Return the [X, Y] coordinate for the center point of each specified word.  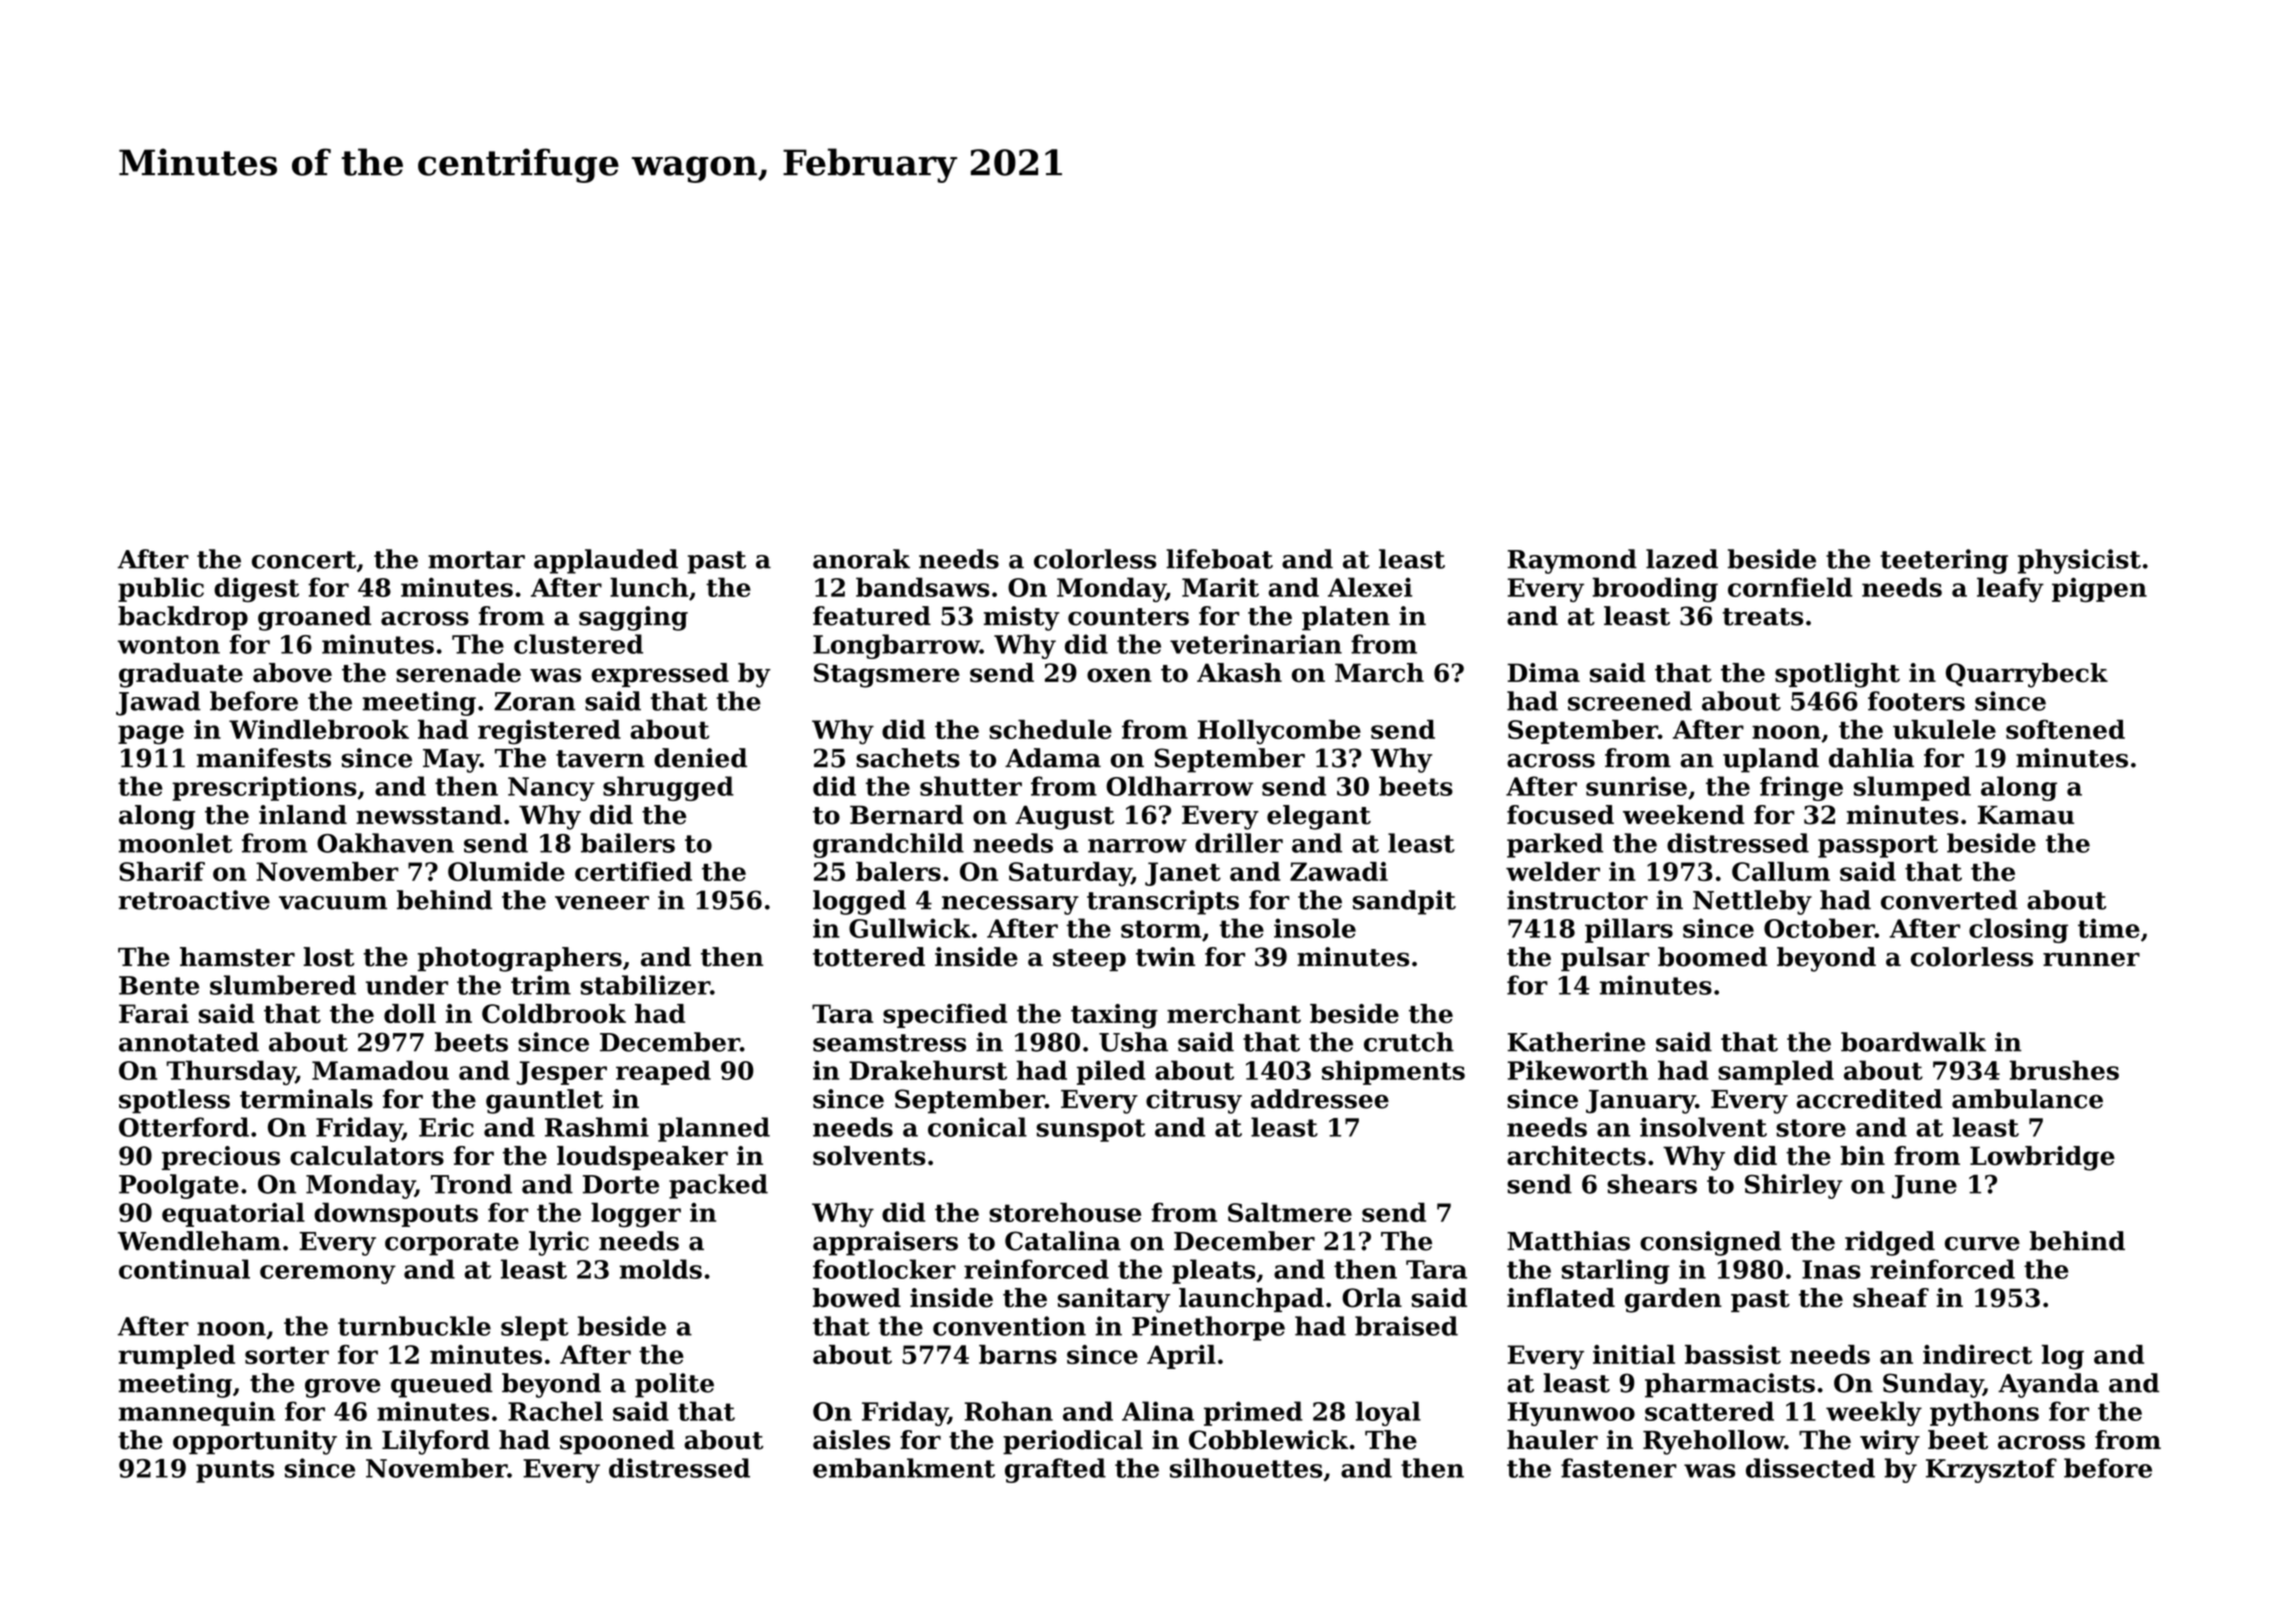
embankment [904, 1468]
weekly [1874, 1413]
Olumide [506, 871]
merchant [1234, 1013]
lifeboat [1219, 559]
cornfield [1790, 587]
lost [328, 957]
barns [1018, 1354]
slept [535, 1328]
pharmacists [1730, 1385]
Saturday [1070, 874]
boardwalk [1913, 1042]
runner [2091, 959]
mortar [476, 560]
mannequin [197, 1413]
